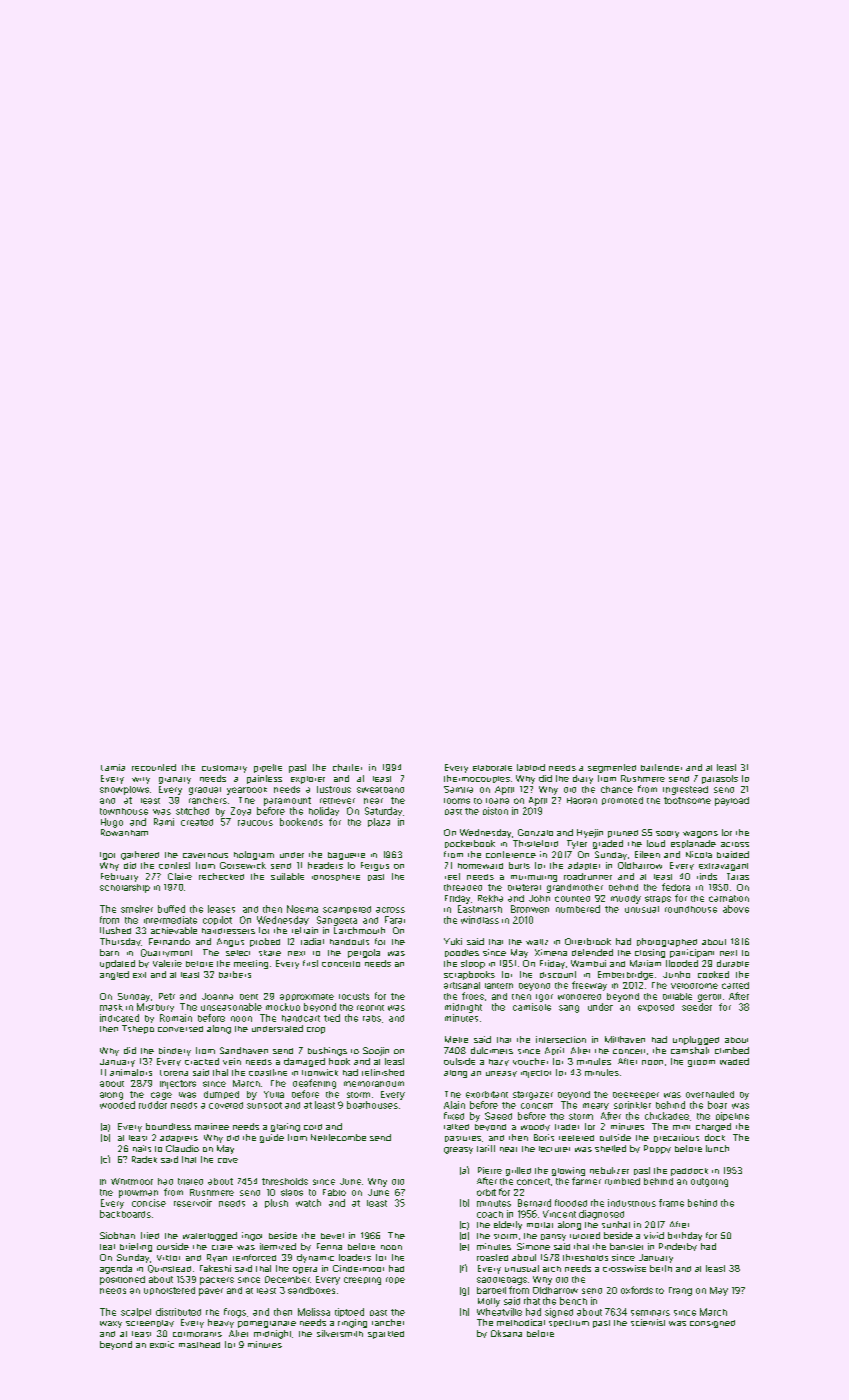  I want to click on waxy, so click(111, 1324).
